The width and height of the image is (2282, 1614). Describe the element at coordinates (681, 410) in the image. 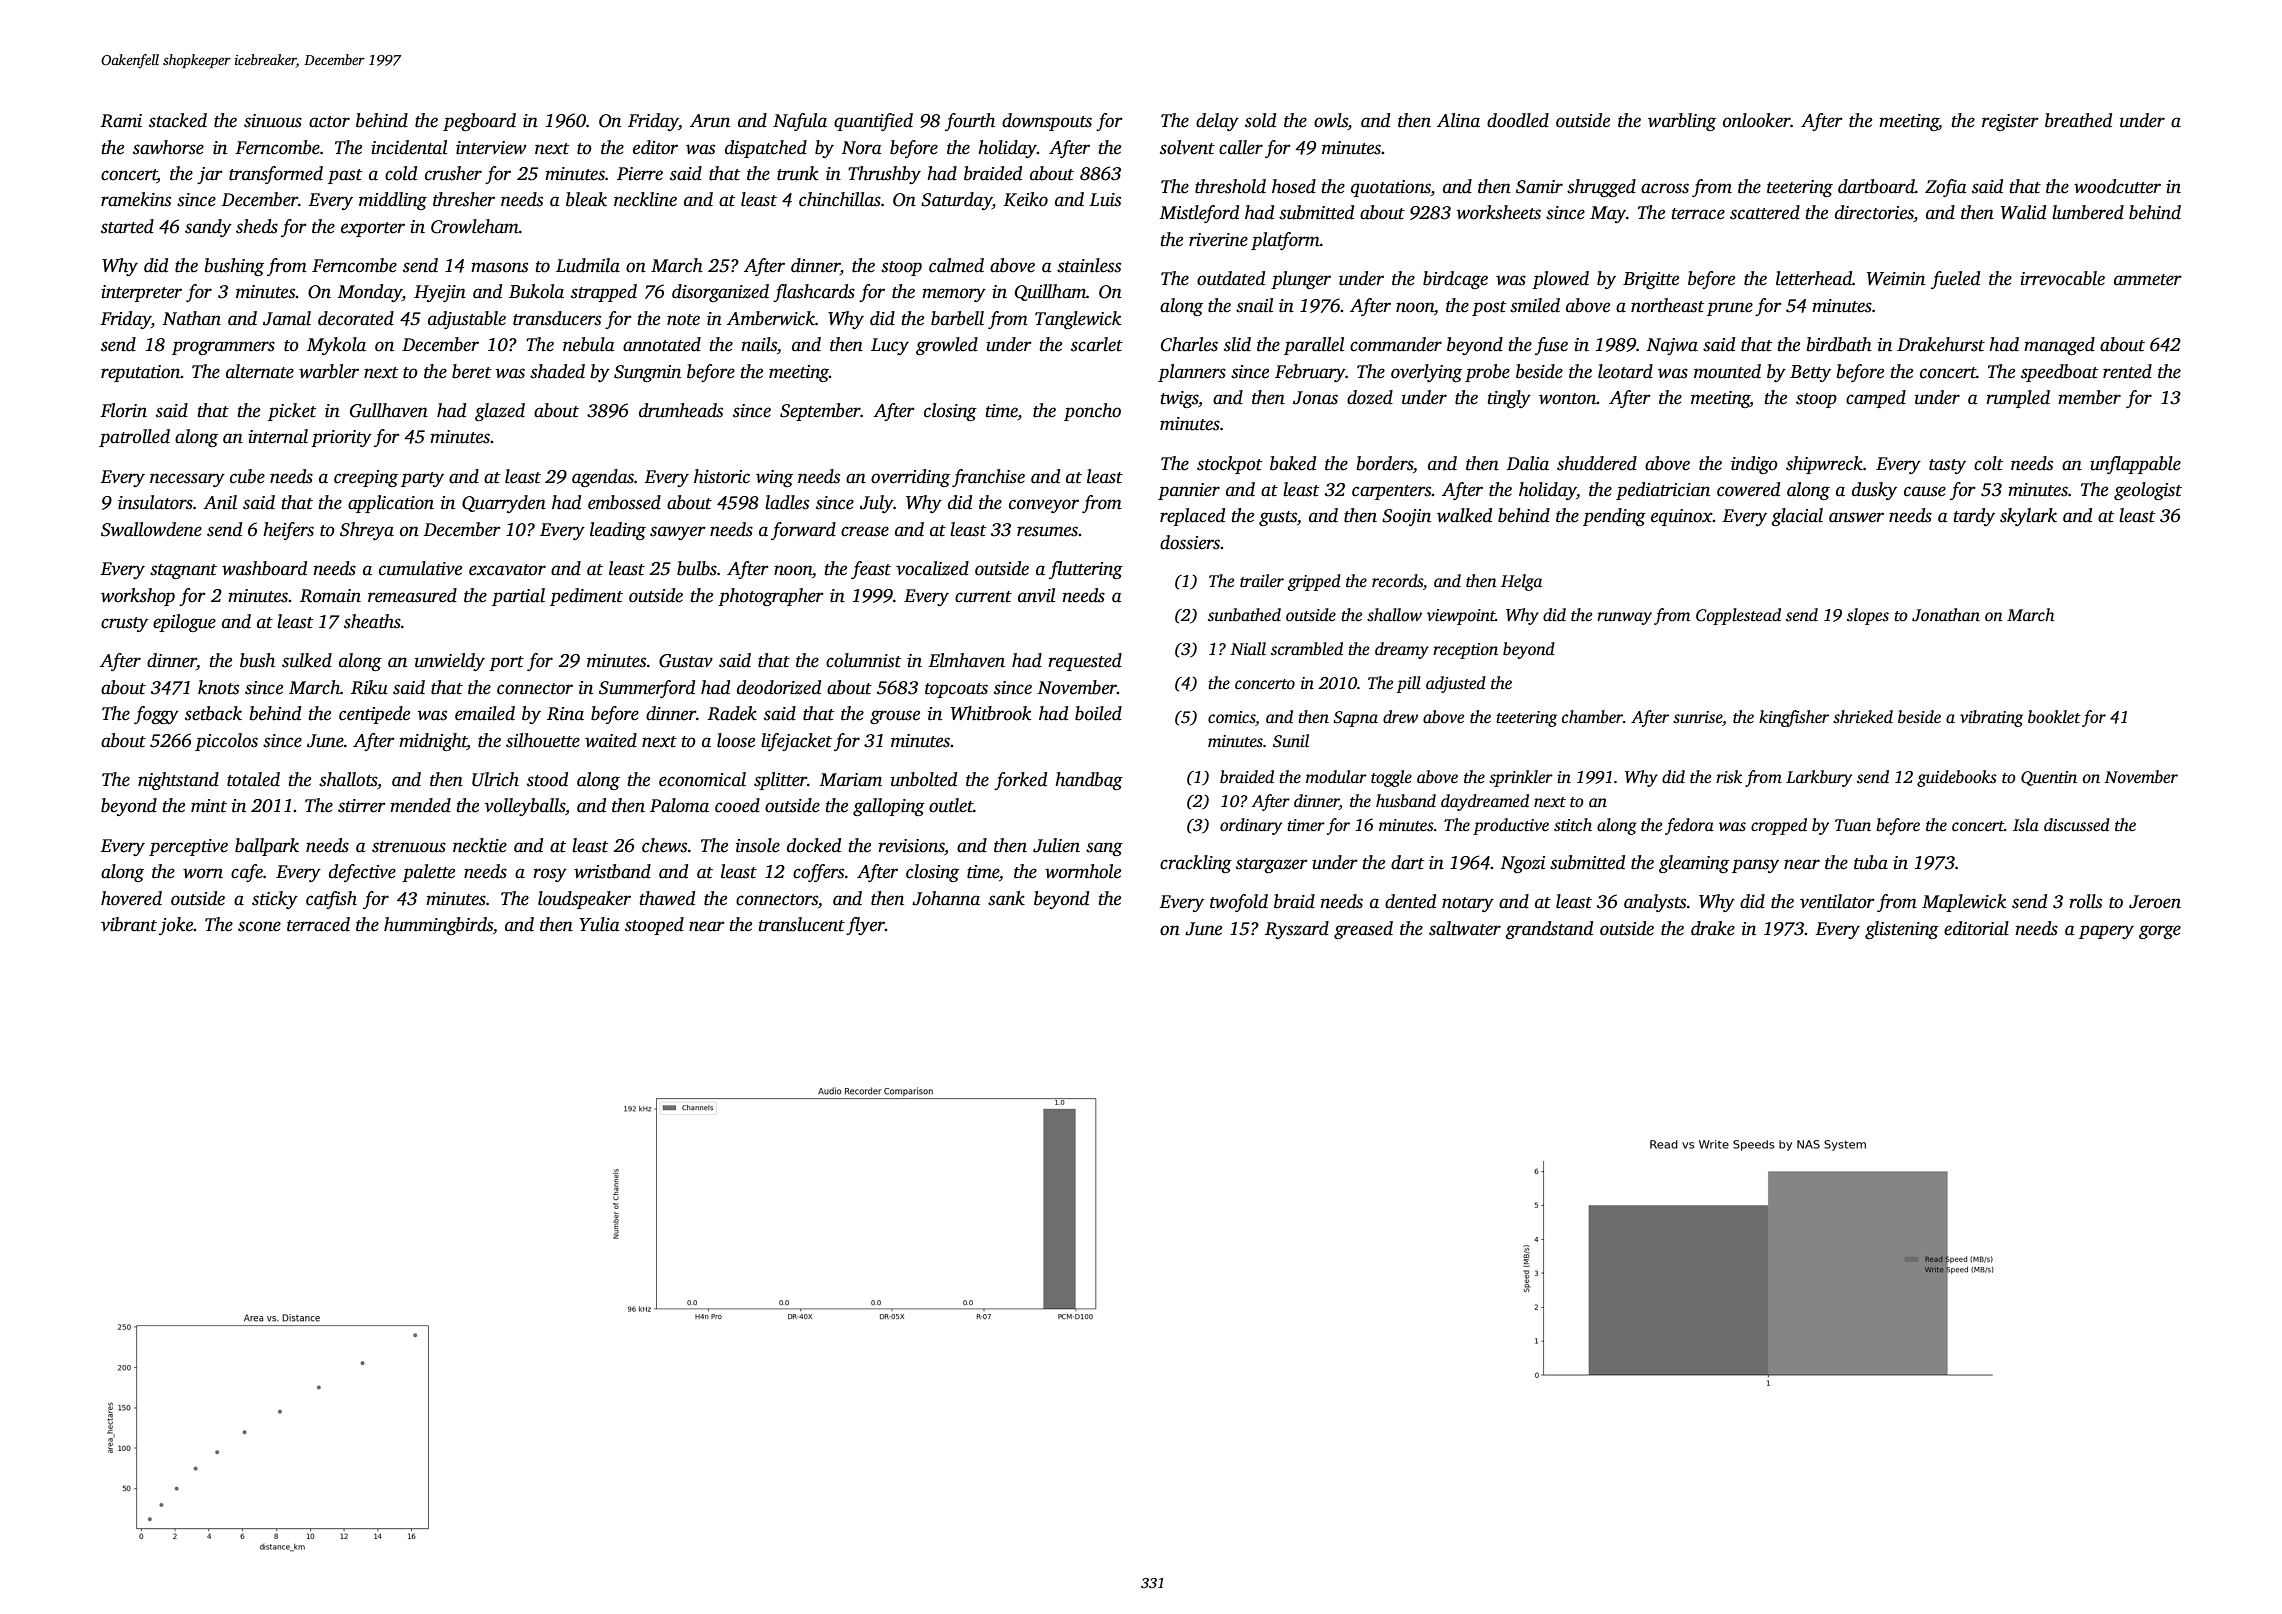

I see `drumheads` at that location.
